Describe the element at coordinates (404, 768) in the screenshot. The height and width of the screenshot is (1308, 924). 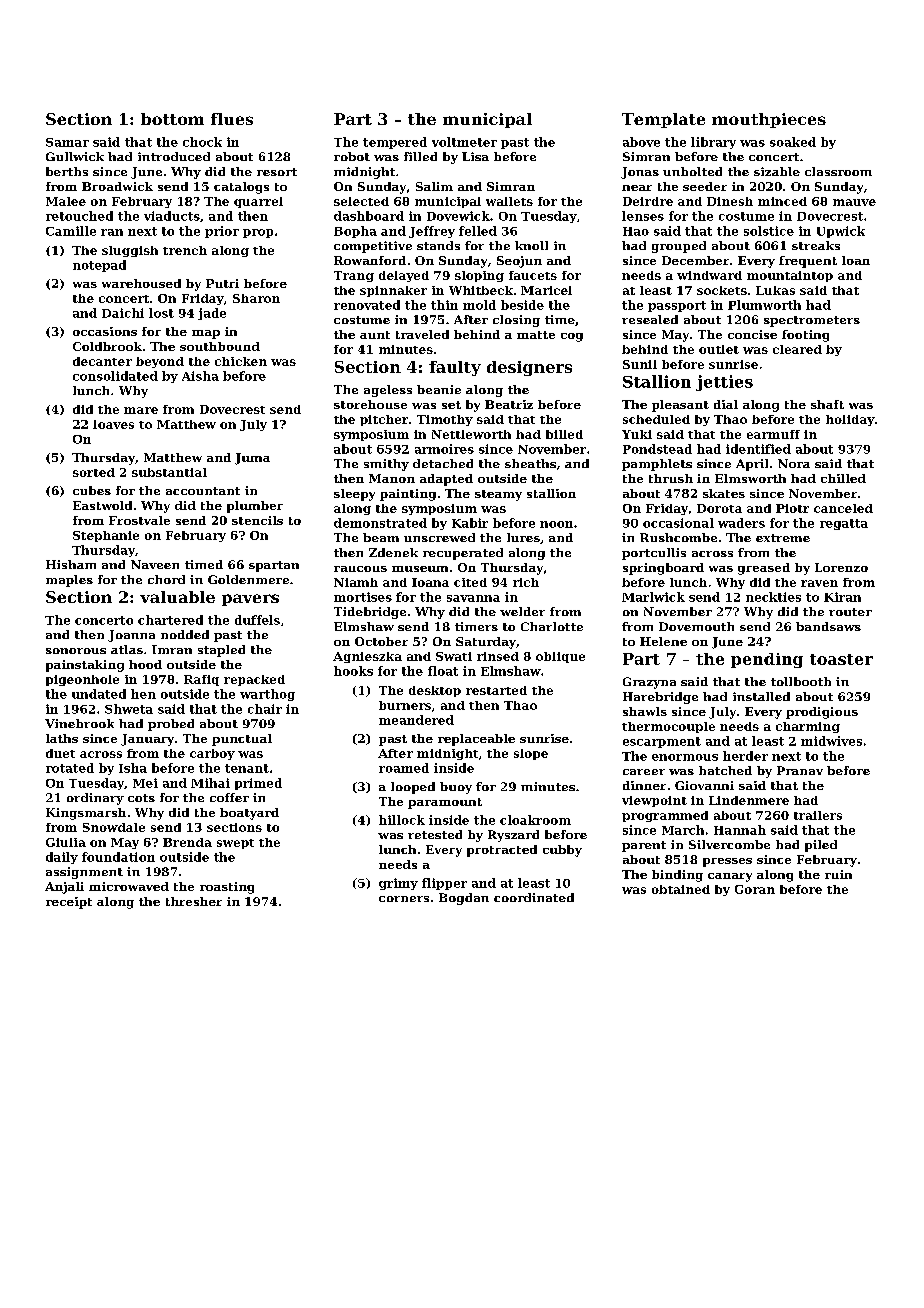
I see `roamed` at that location.
